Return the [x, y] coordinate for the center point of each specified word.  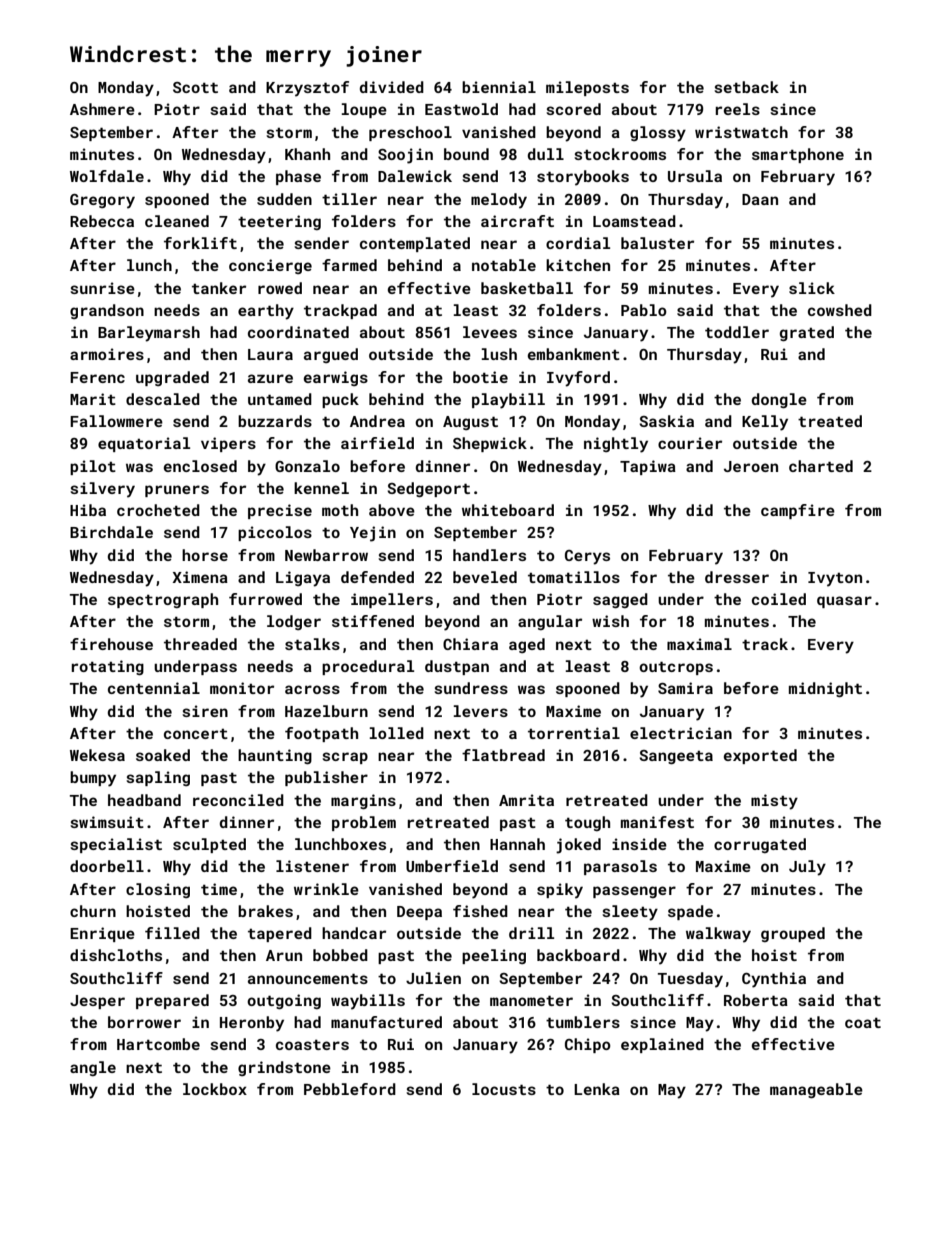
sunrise [102, 288]
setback [746, 87]
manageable [816, 1090]
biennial [499, 87]
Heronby [252, 1024]
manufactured [386, 1022]
